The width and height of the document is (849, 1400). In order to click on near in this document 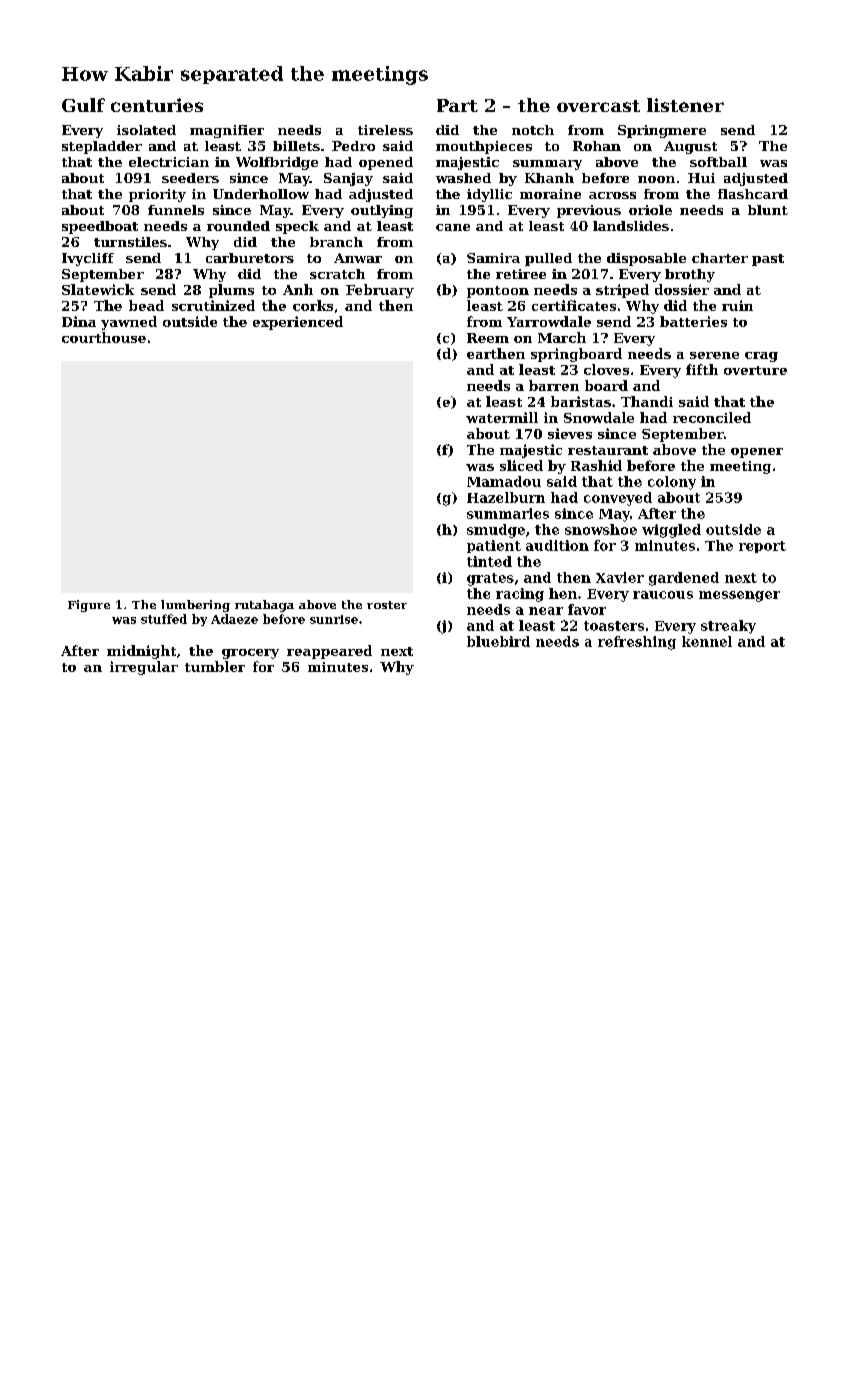, I will do `click(546, 611)`.
